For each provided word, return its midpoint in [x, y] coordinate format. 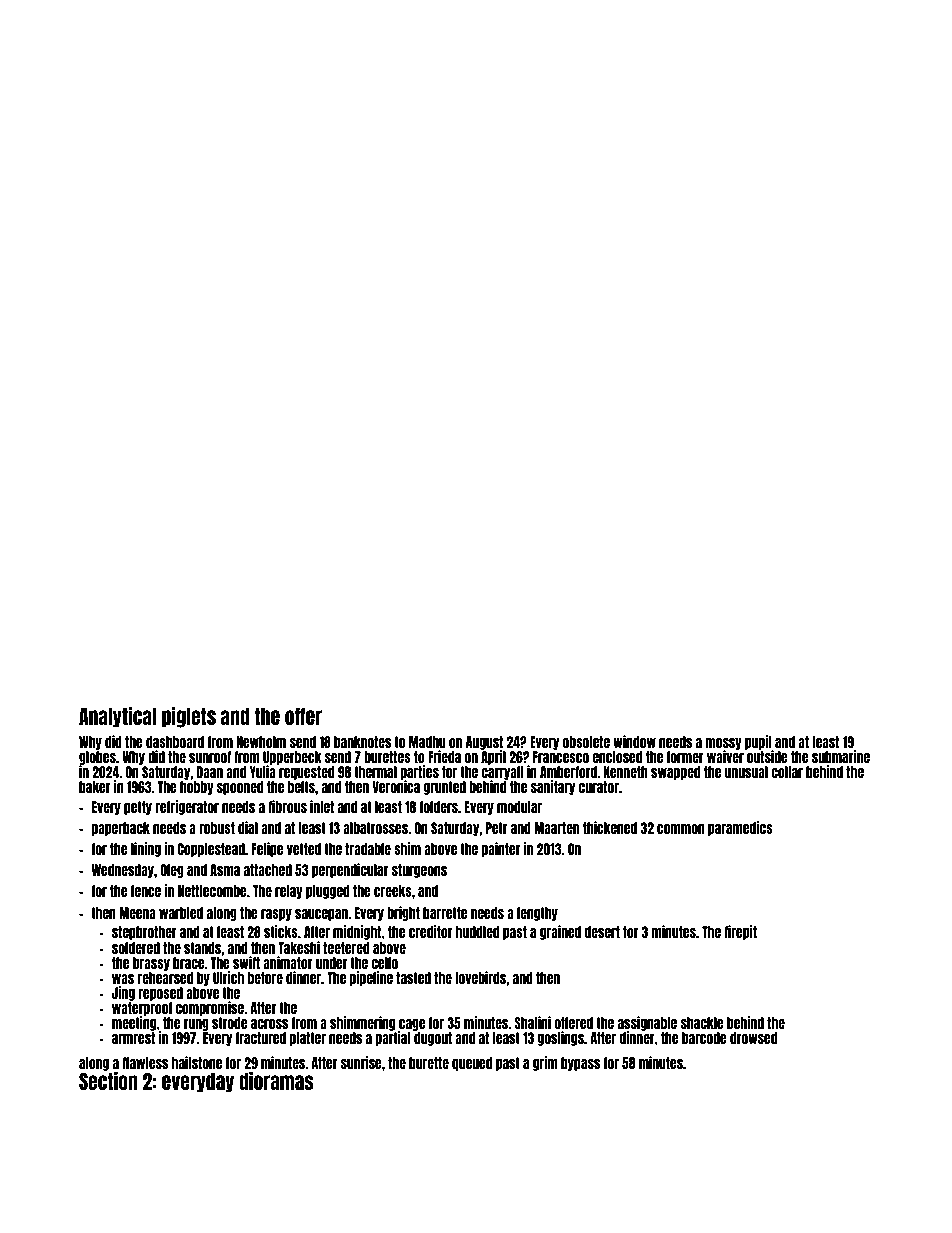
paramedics [740, 828]
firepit [740, 932]
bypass [580, 1064]
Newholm [261, 742]
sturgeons [419, 871]
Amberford [568, 772]
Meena [137, 913]
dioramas [276, 1081]
